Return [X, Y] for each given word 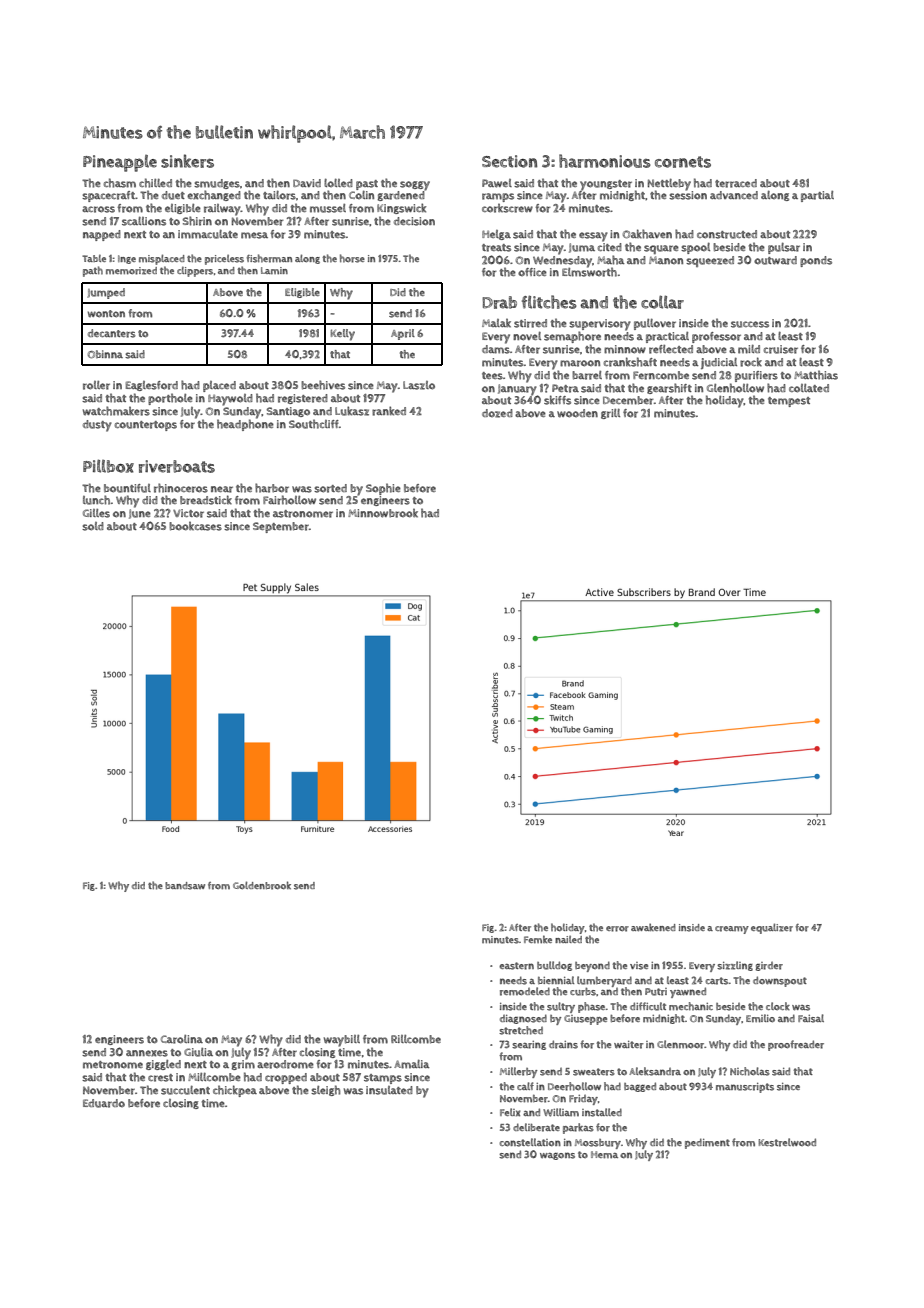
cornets [683, 162]
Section [509, 161]
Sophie [383, 489]
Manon [666, 260]
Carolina [182, 1039]
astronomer [303, 514]
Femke [538, 939]
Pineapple [120, 163]
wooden [577, 413]
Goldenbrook [262, 885]
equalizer [772, 928]
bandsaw [185, 886]
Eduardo [104, 1103]
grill [610, 414]
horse [352, 258]
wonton [106, 314]
